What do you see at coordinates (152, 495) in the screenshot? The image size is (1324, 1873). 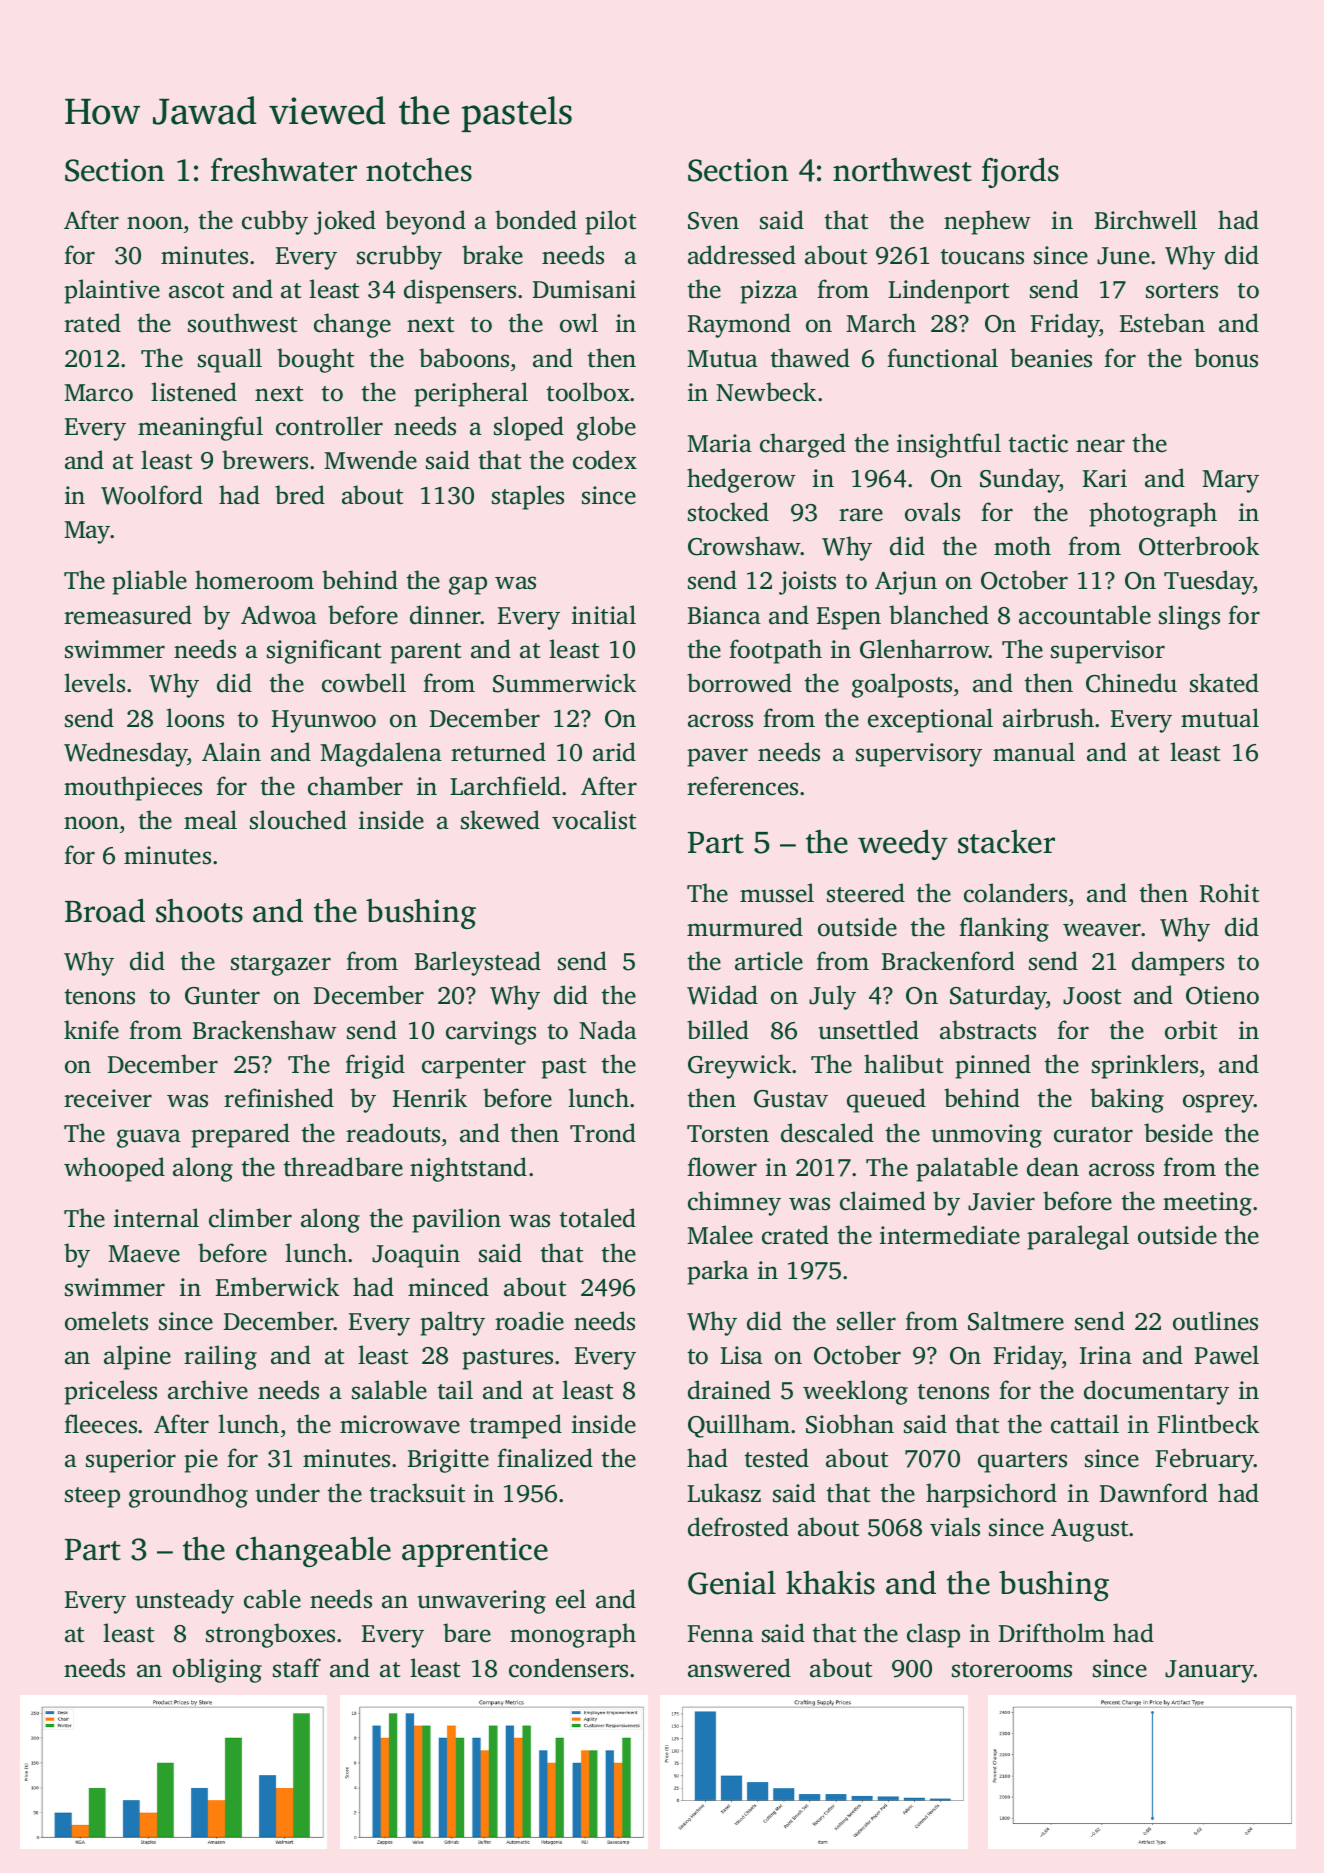 I see `Woolford` at bounding box center [152, 495].
